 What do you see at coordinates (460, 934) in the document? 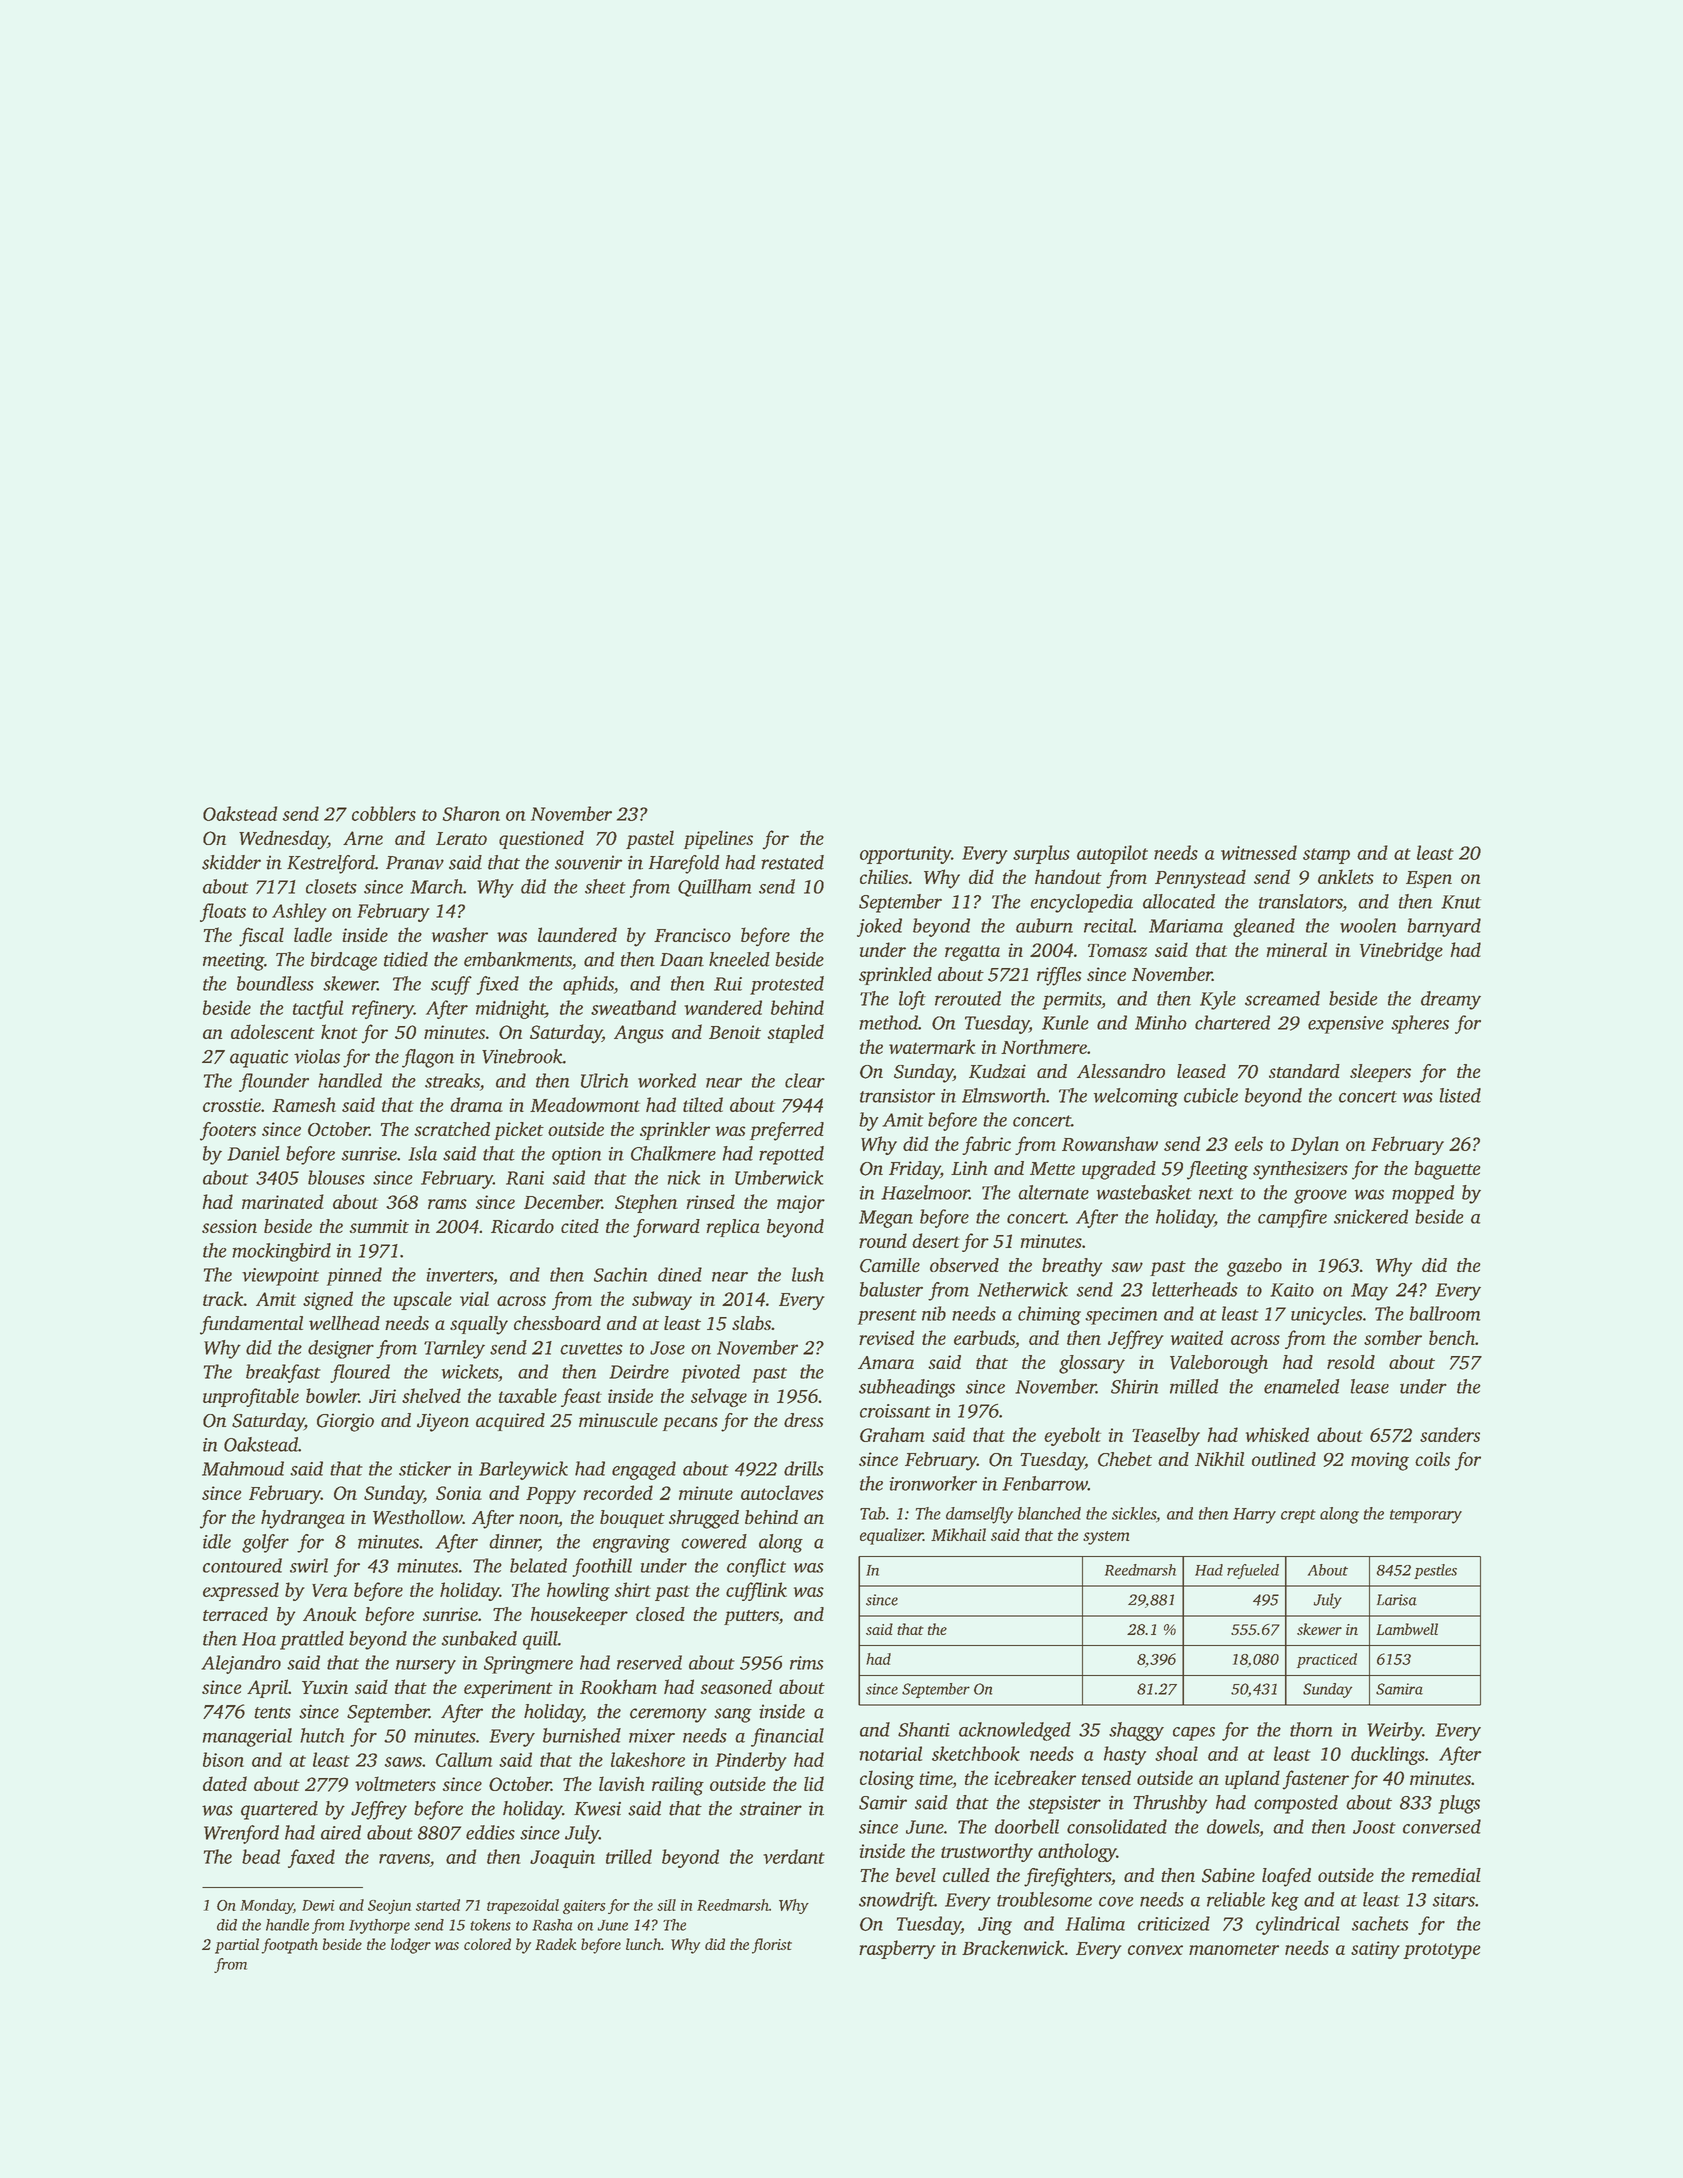
I see `washer` at bounding box center [460, 934].
